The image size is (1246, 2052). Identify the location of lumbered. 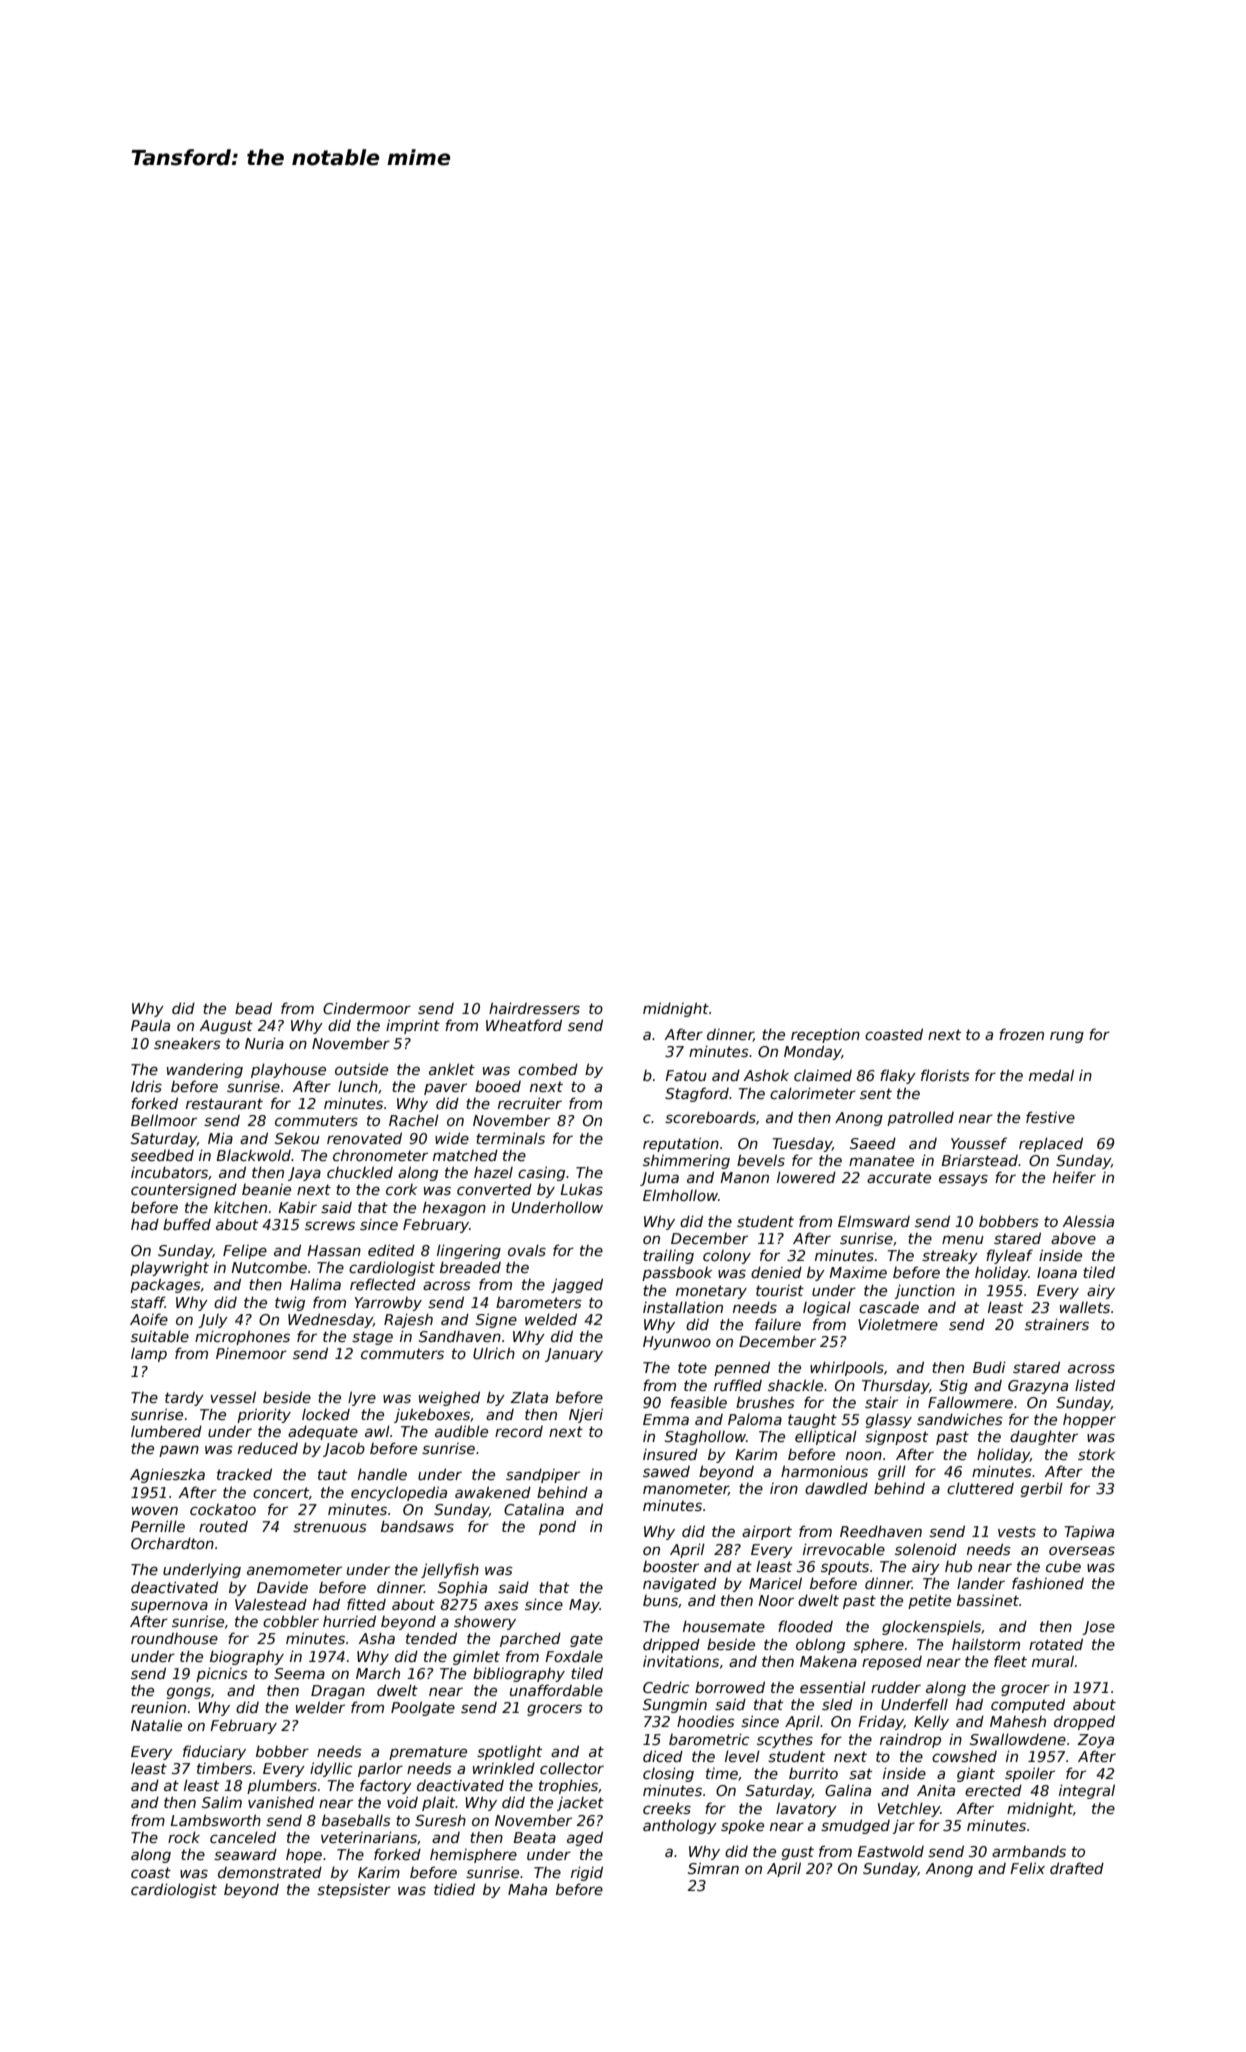
(166, 1431).
